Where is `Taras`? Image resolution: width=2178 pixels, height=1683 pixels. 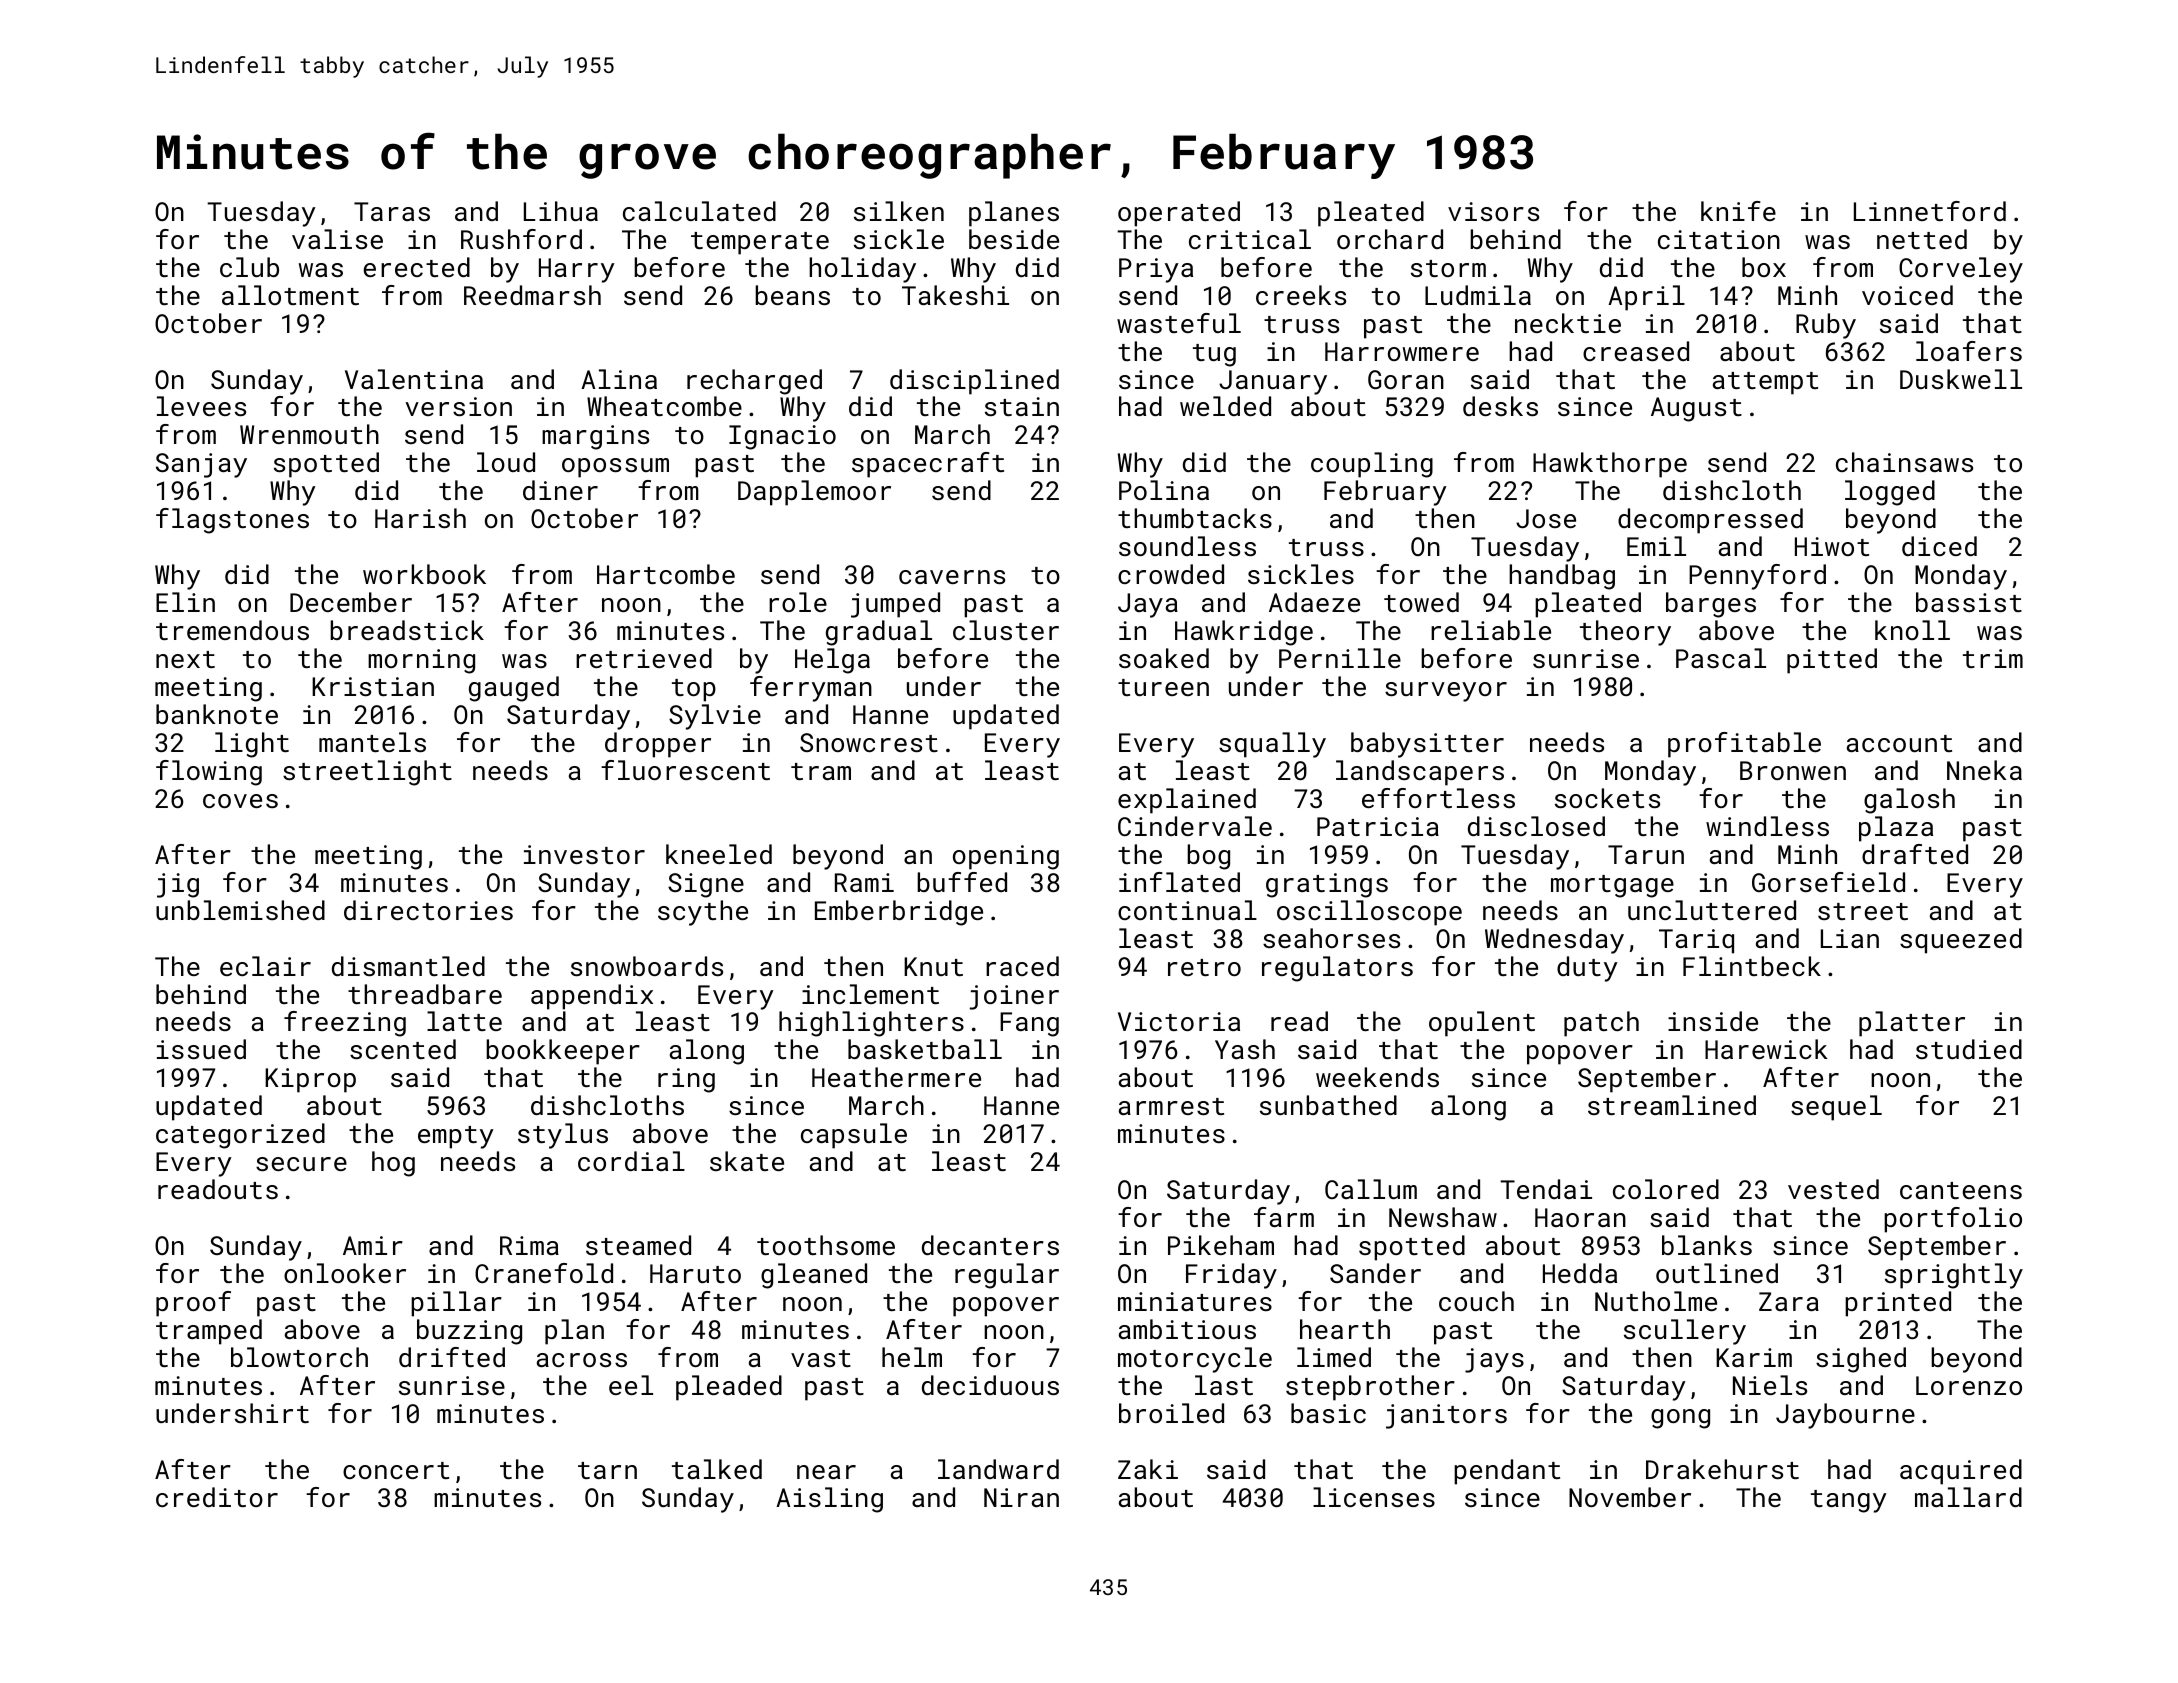
Taras is located at coordinates (392, 211).
